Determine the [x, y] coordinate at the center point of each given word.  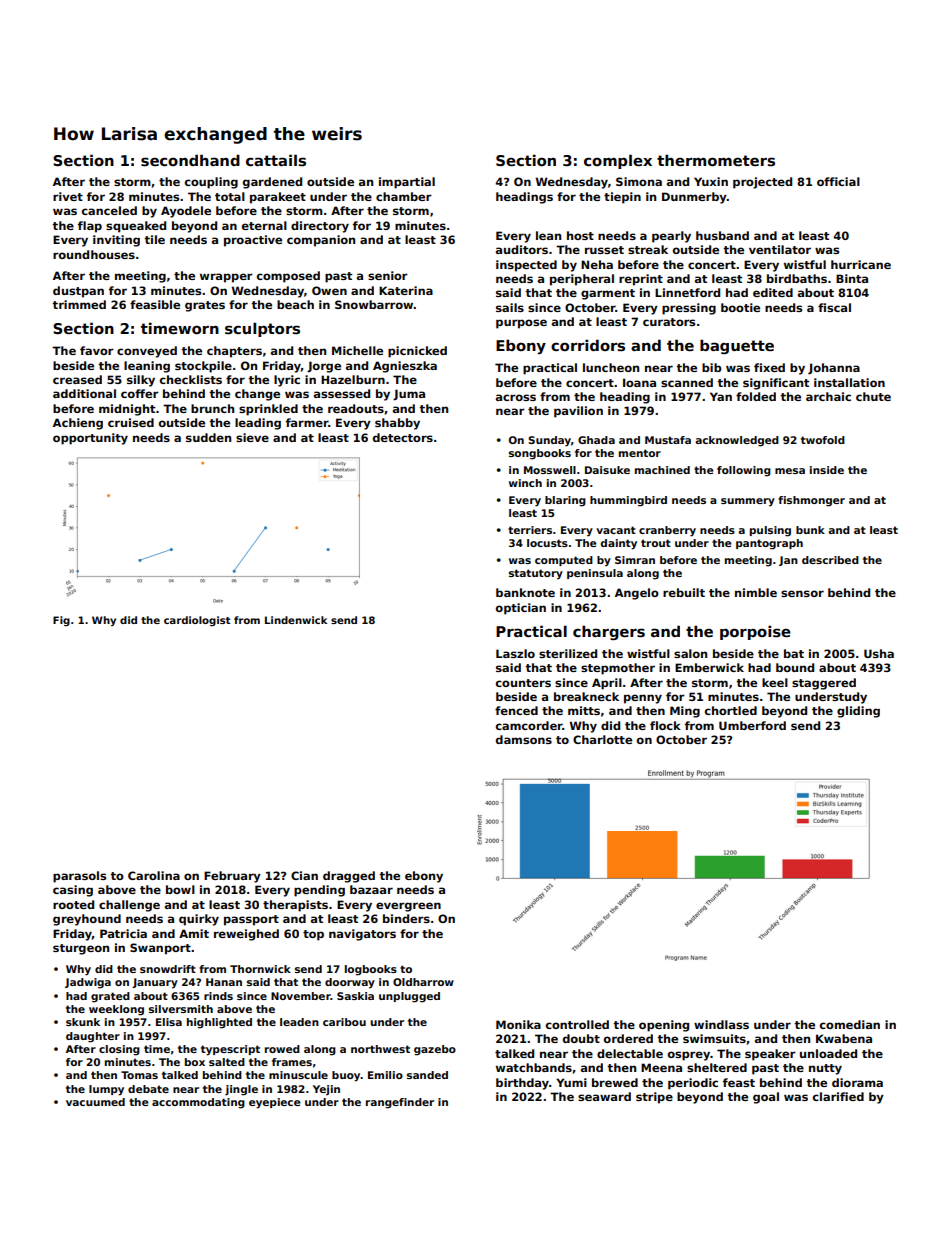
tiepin [622, 198]
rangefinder [400, 1103]
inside [827, 470]
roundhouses [94, 254]
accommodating [198, 1103]
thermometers [716, 160]
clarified [838, 1096]
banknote [525, 592]
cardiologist [197, 621]
